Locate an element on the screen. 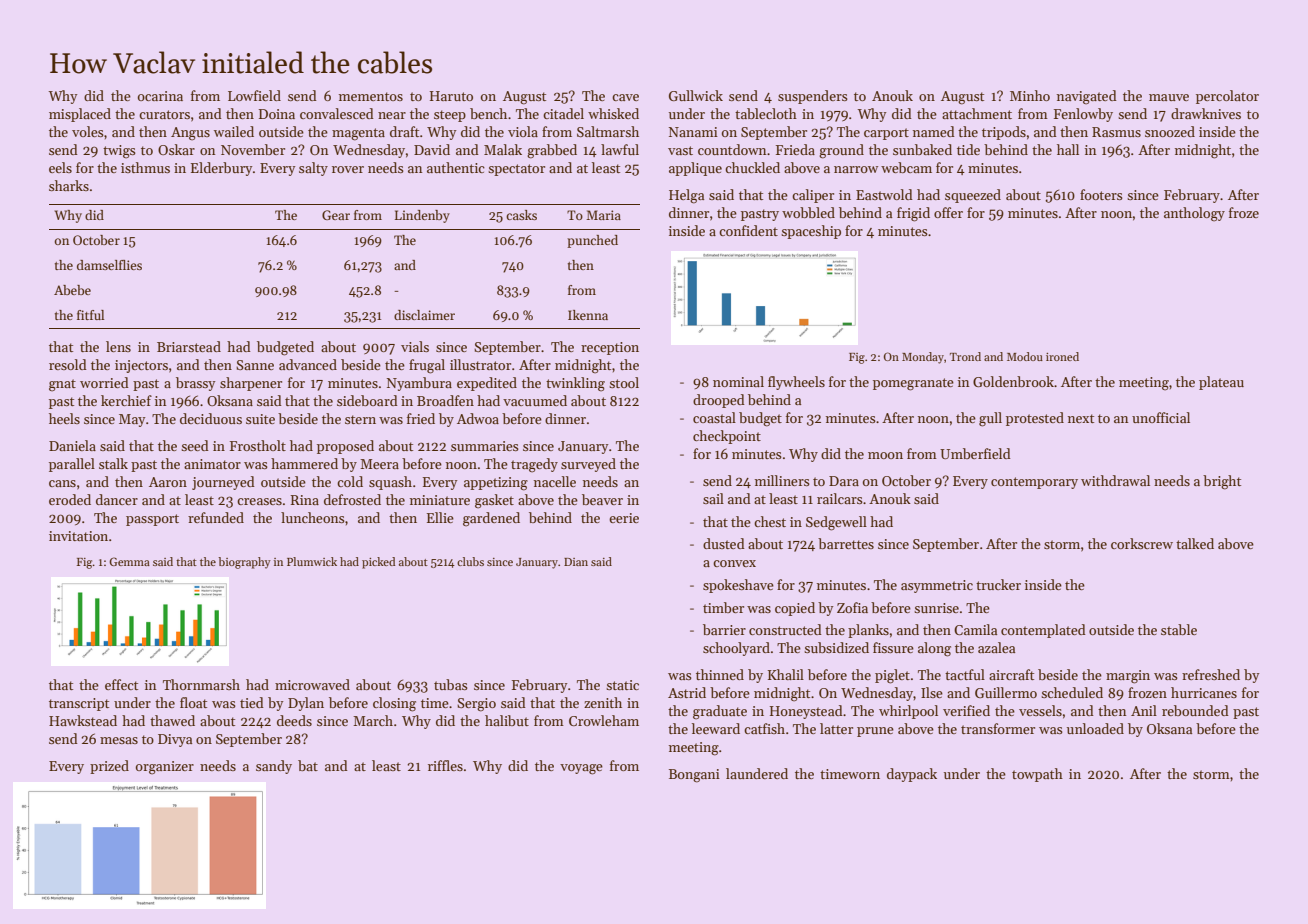 Image resolution: width=1308 pixels, height=924 pixels. effect is located at coordinates (121, 684).
